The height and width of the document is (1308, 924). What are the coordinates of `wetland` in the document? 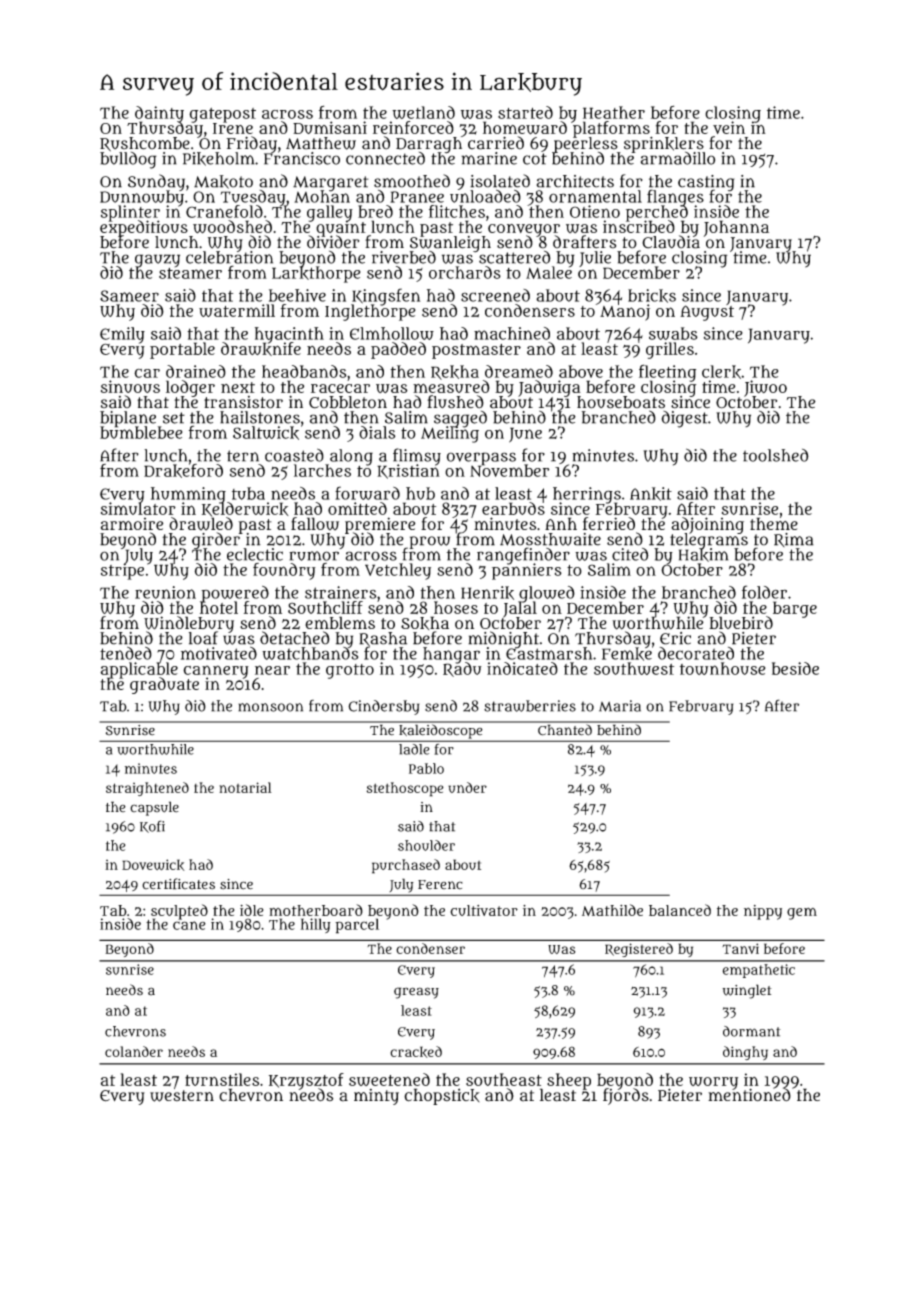 It's located at (423, 112).
